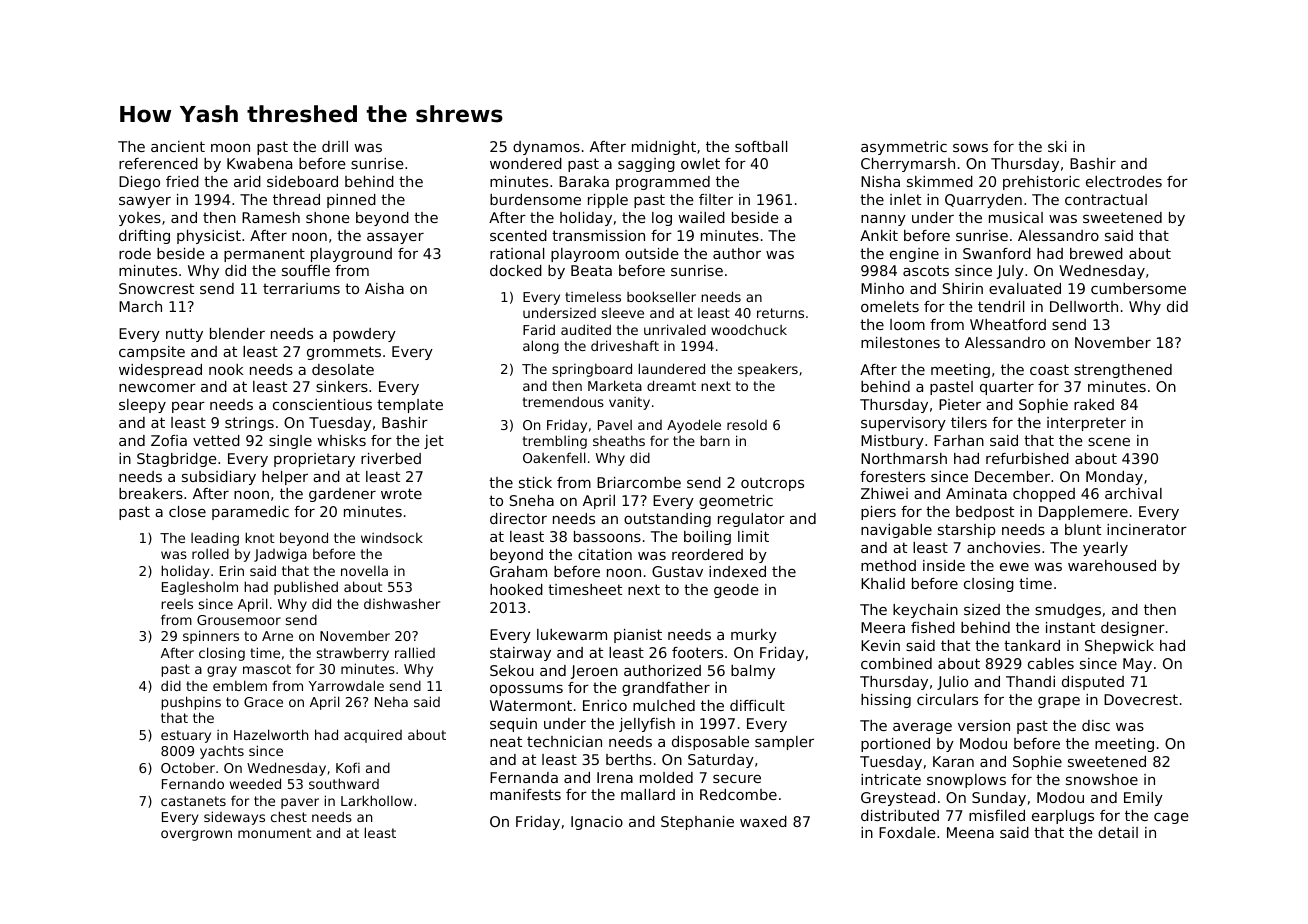 The image size is (1308, 924). I want to click on monument, so click(275, 833).
